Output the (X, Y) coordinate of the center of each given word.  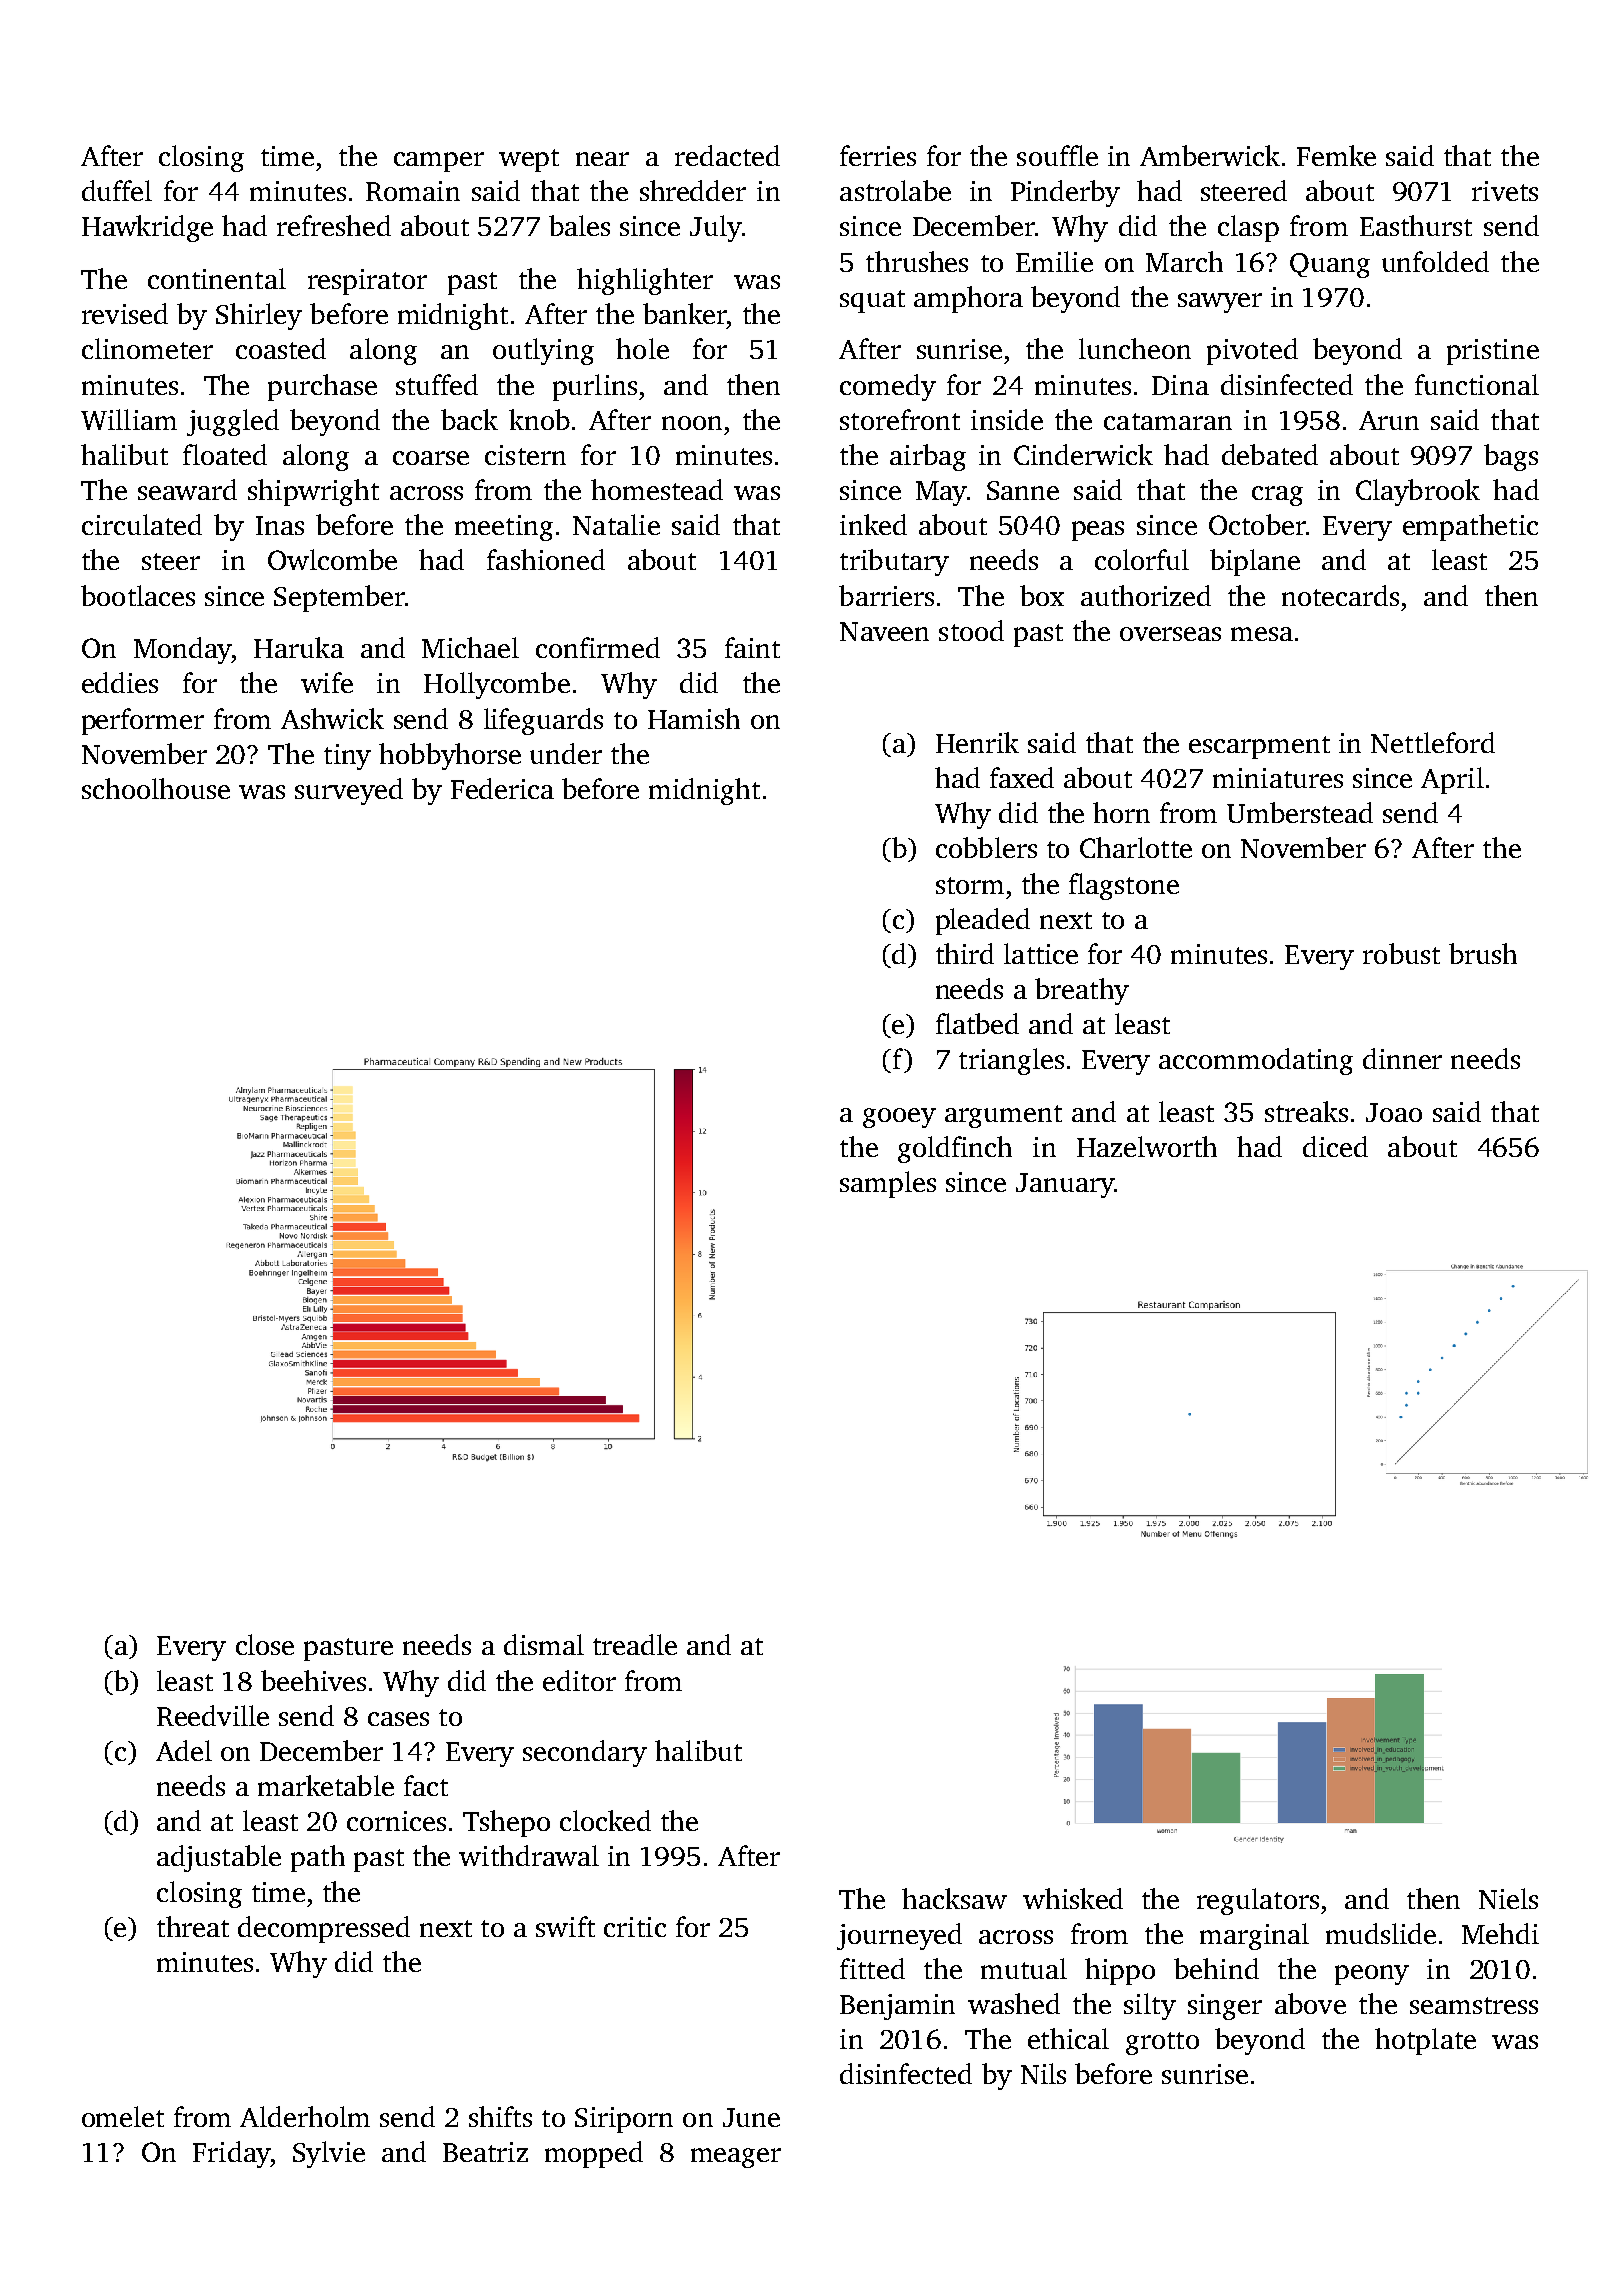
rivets (1505, 191)
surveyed (349, 791)
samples (888, 1184)
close (265, 1644)
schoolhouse (156, 788)
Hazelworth (1147, 1146)
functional (1477, 384)
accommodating (1256, 1061)
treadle (635, 1644)
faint (752, 647)
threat (193, 1926)
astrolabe (895, 190)
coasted (281, 348)
